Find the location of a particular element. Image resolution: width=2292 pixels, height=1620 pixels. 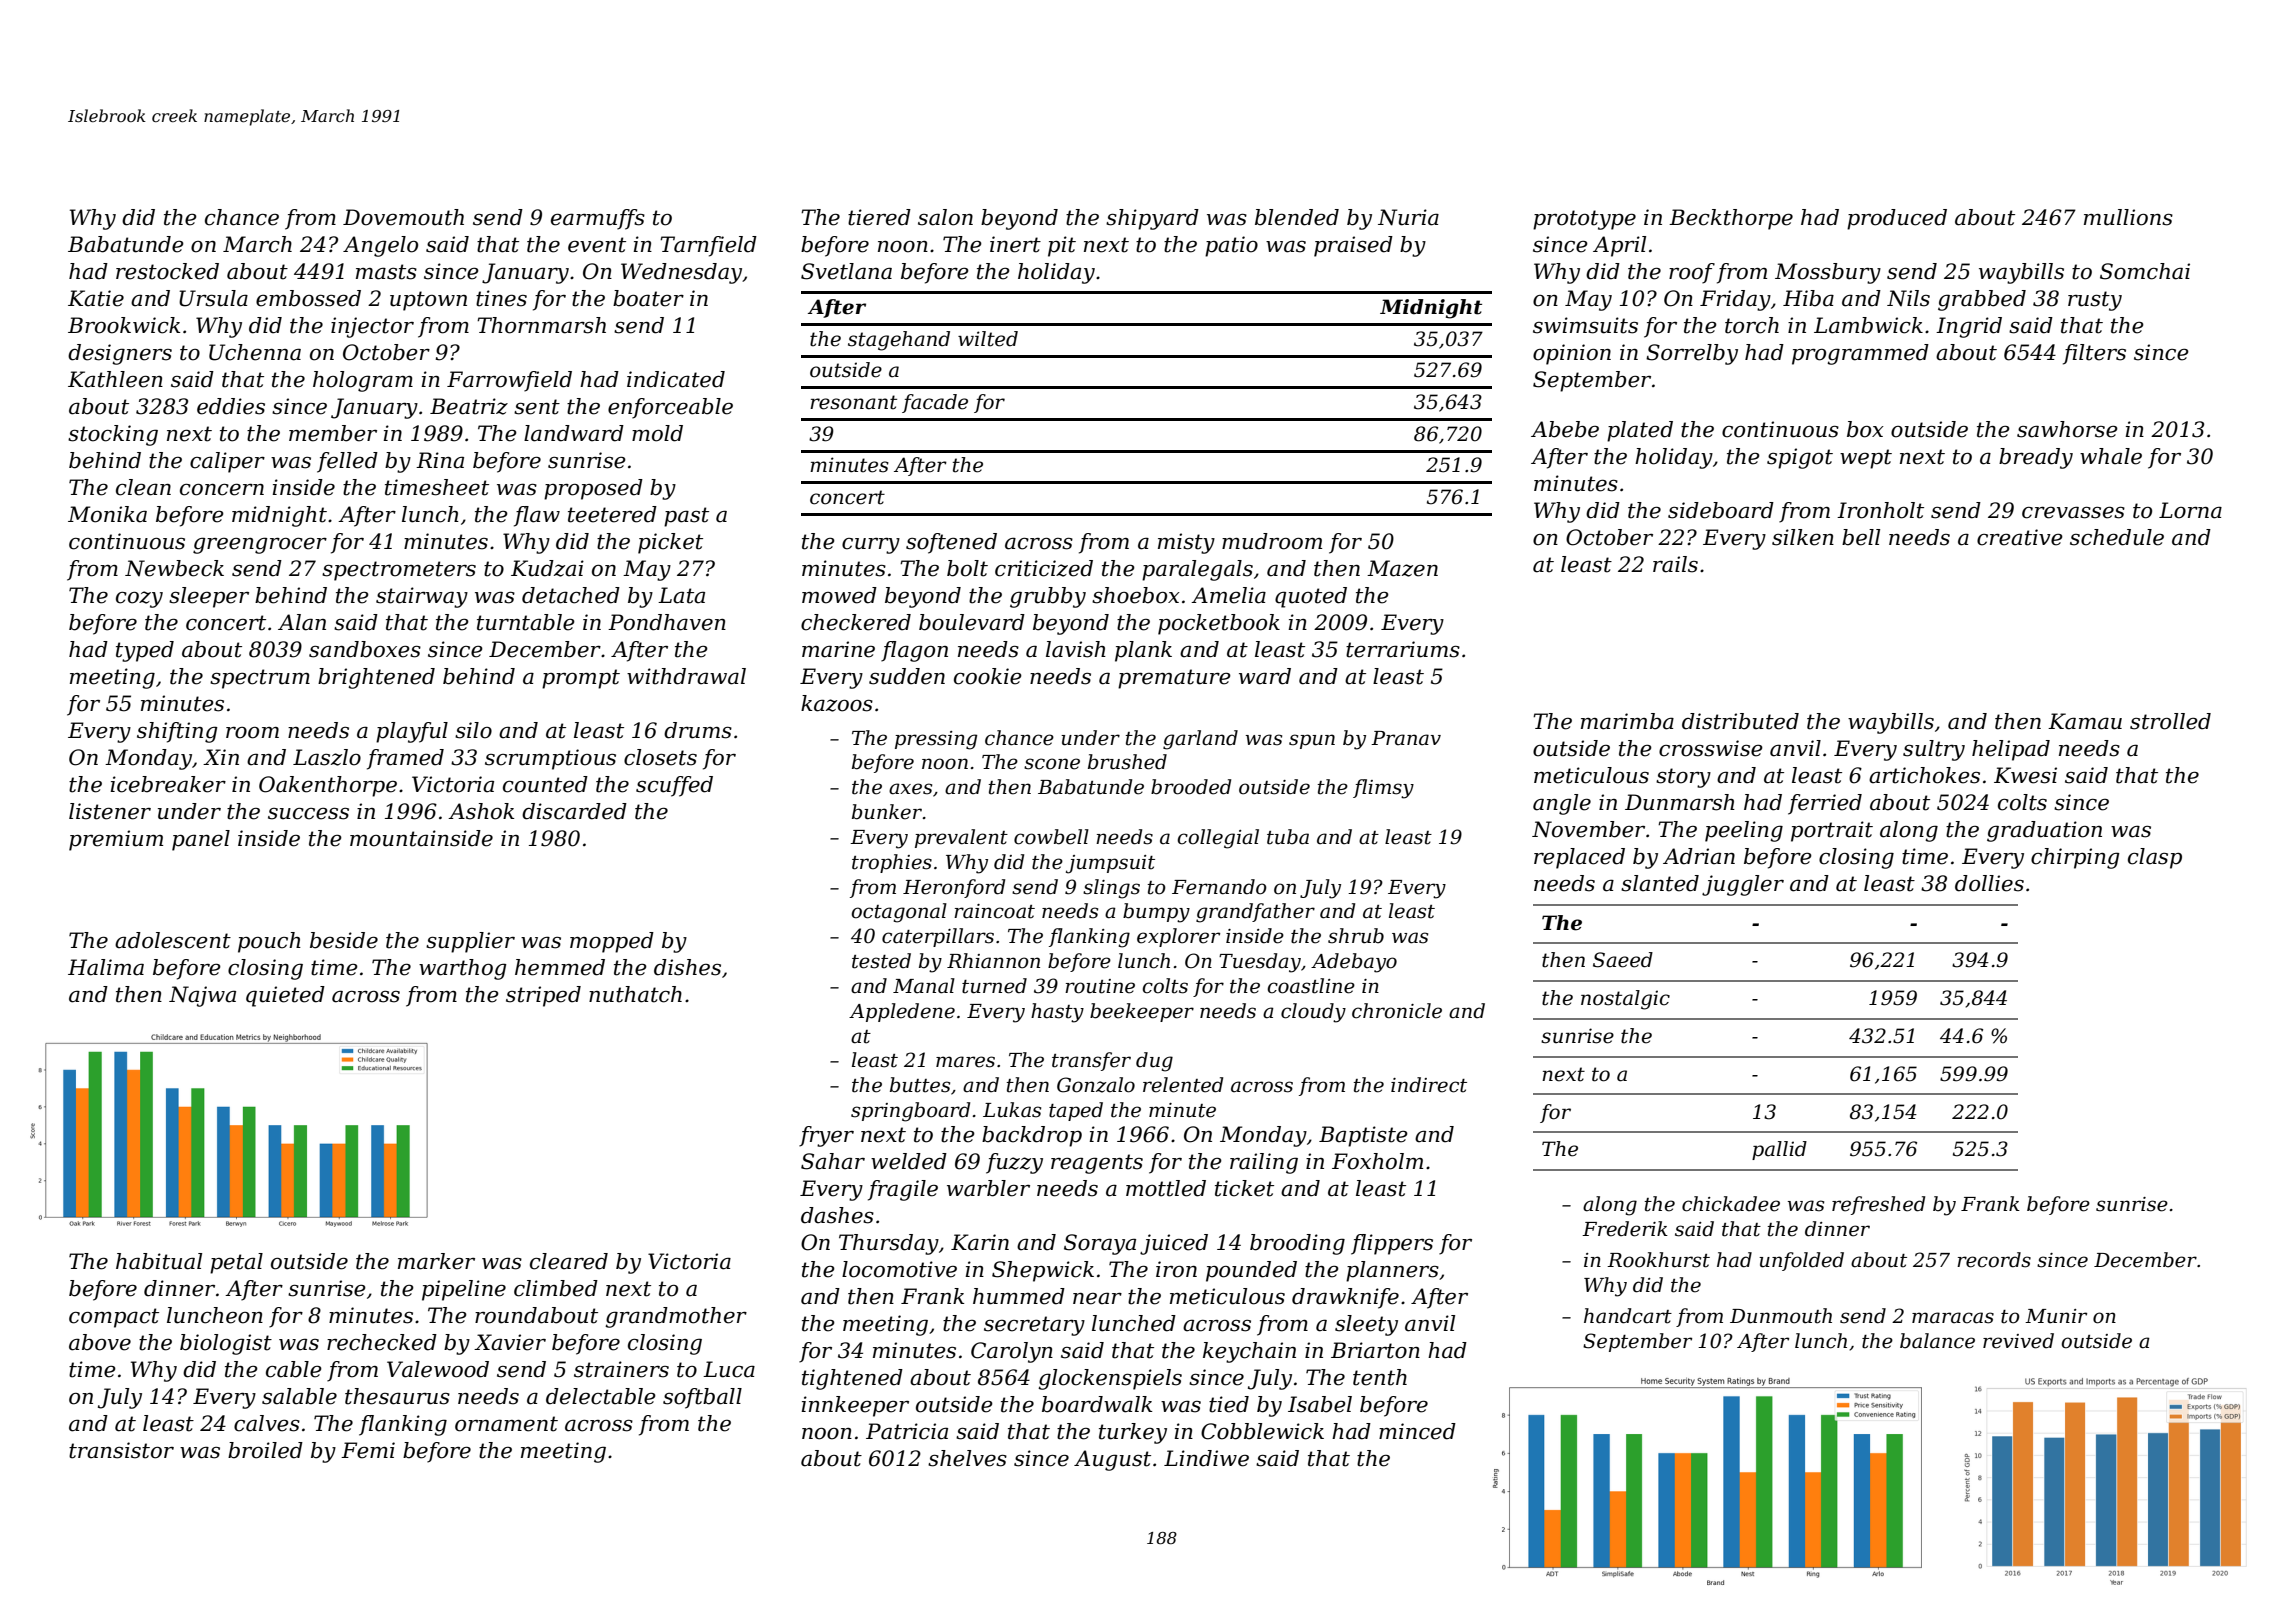

tenth is located at coordinates (1380, 1377).
